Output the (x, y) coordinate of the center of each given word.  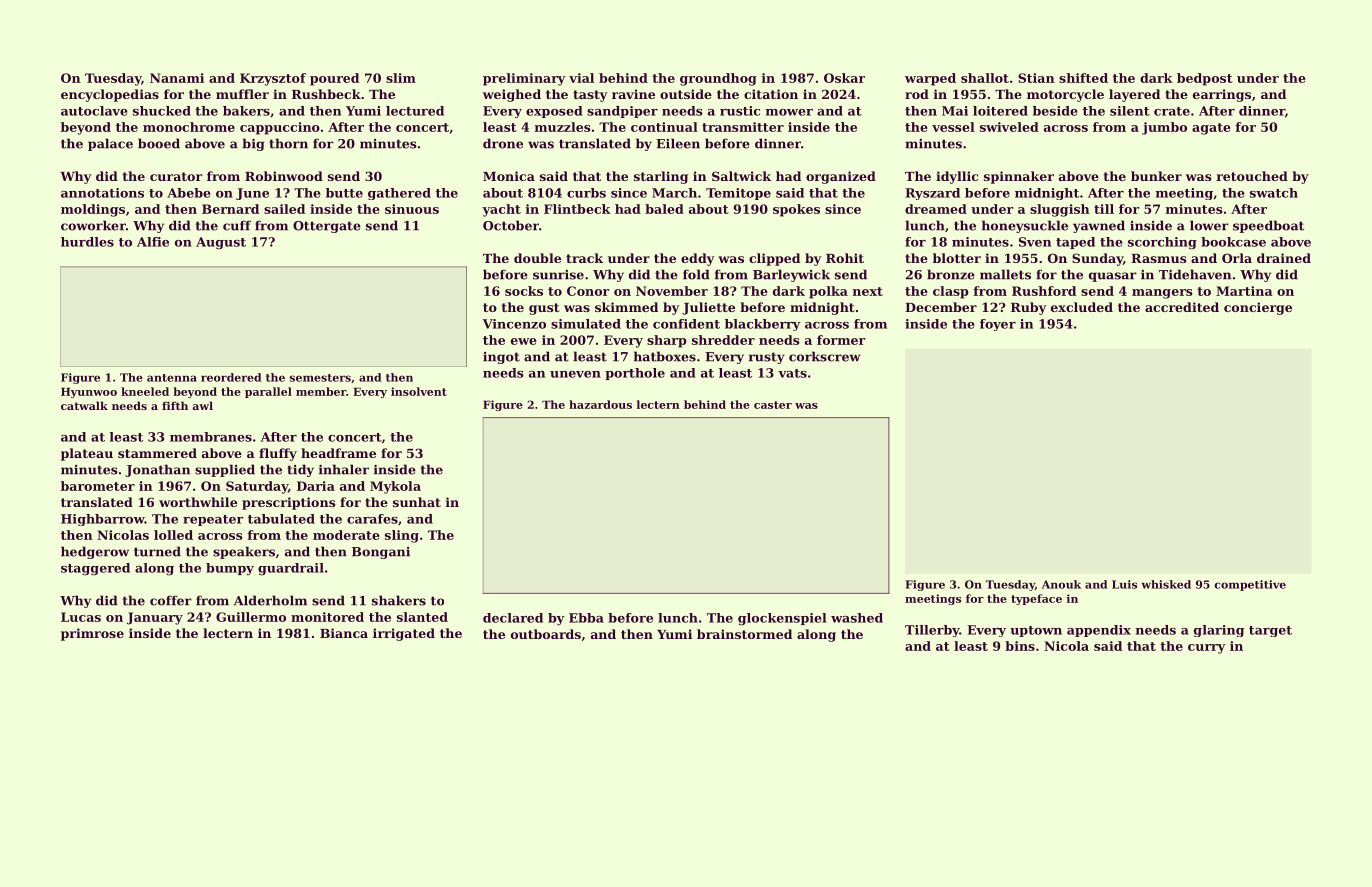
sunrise (558, 275)
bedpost (1205, 79)
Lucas (81, 617)
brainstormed (744, 634)
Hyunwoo (89, 392)
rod (917, 94)
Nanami (177, 78)
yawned (1099, 226)
